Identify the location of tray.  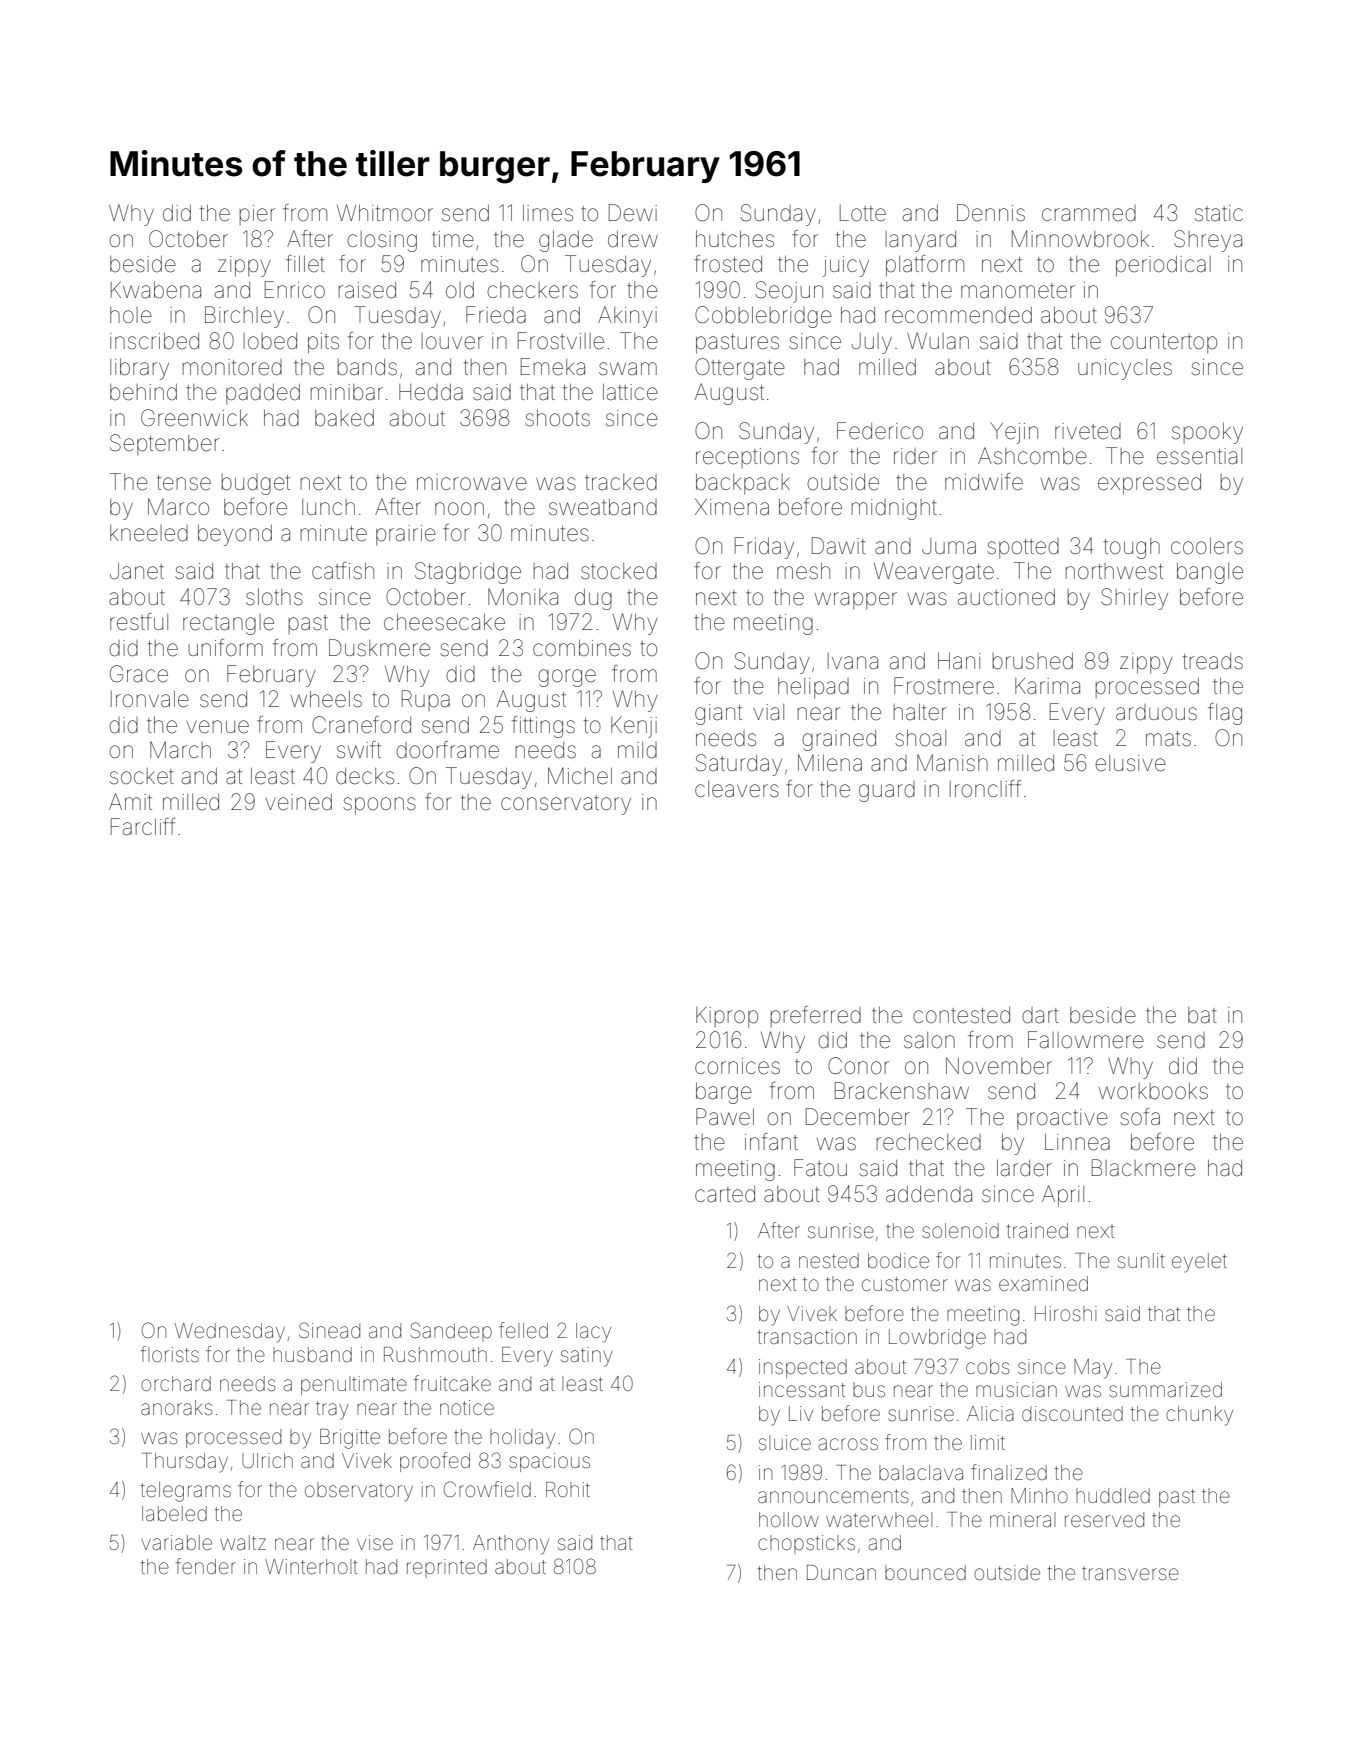
(332, 1410).
